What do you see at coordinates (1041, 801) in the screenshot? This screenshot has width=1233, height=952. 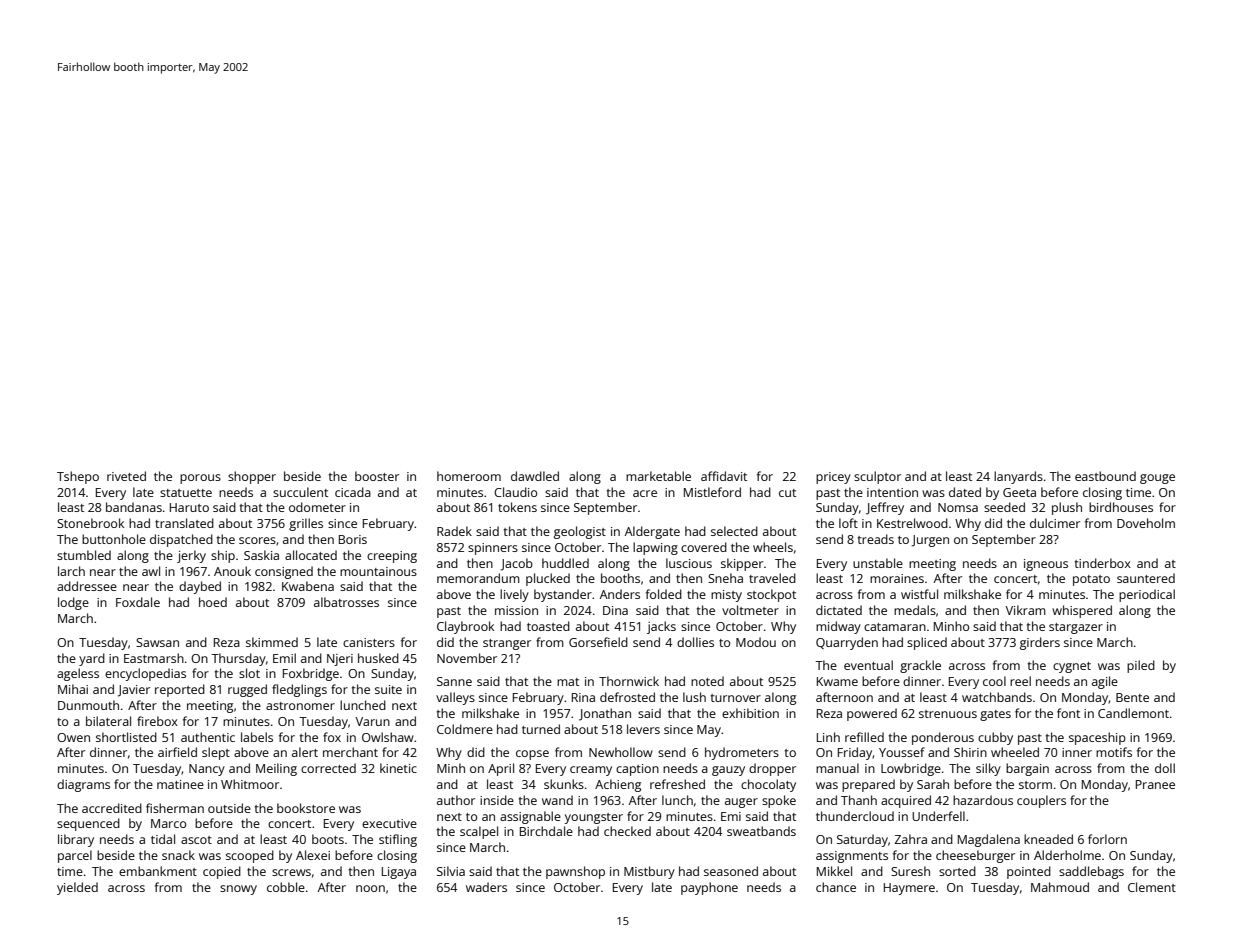 I see `couplers` at bounding box center [1041, 801].
